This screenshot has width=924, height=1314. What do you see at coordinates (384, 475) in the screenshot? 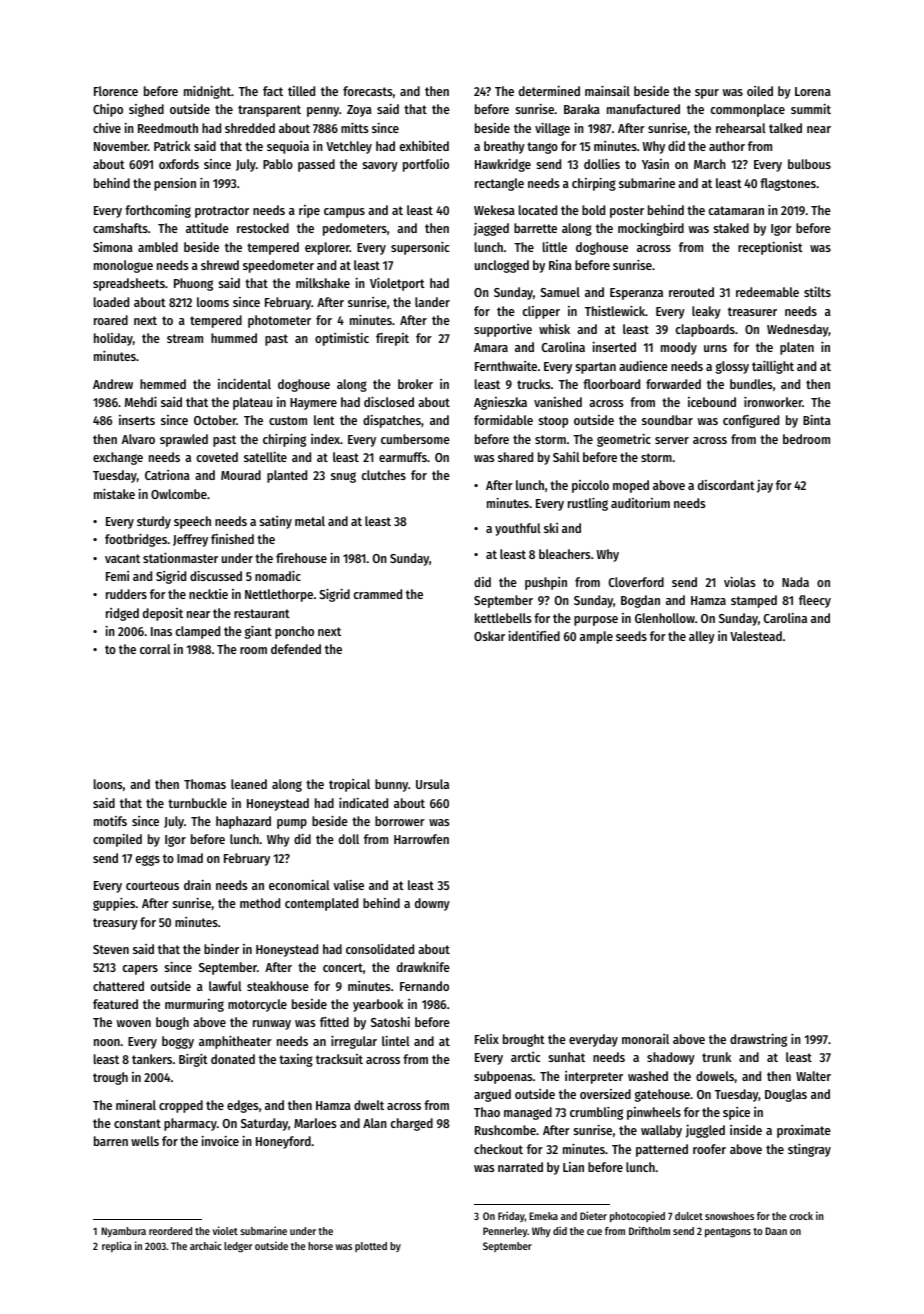
I see `clutches` at bounding box center [384, 475].
